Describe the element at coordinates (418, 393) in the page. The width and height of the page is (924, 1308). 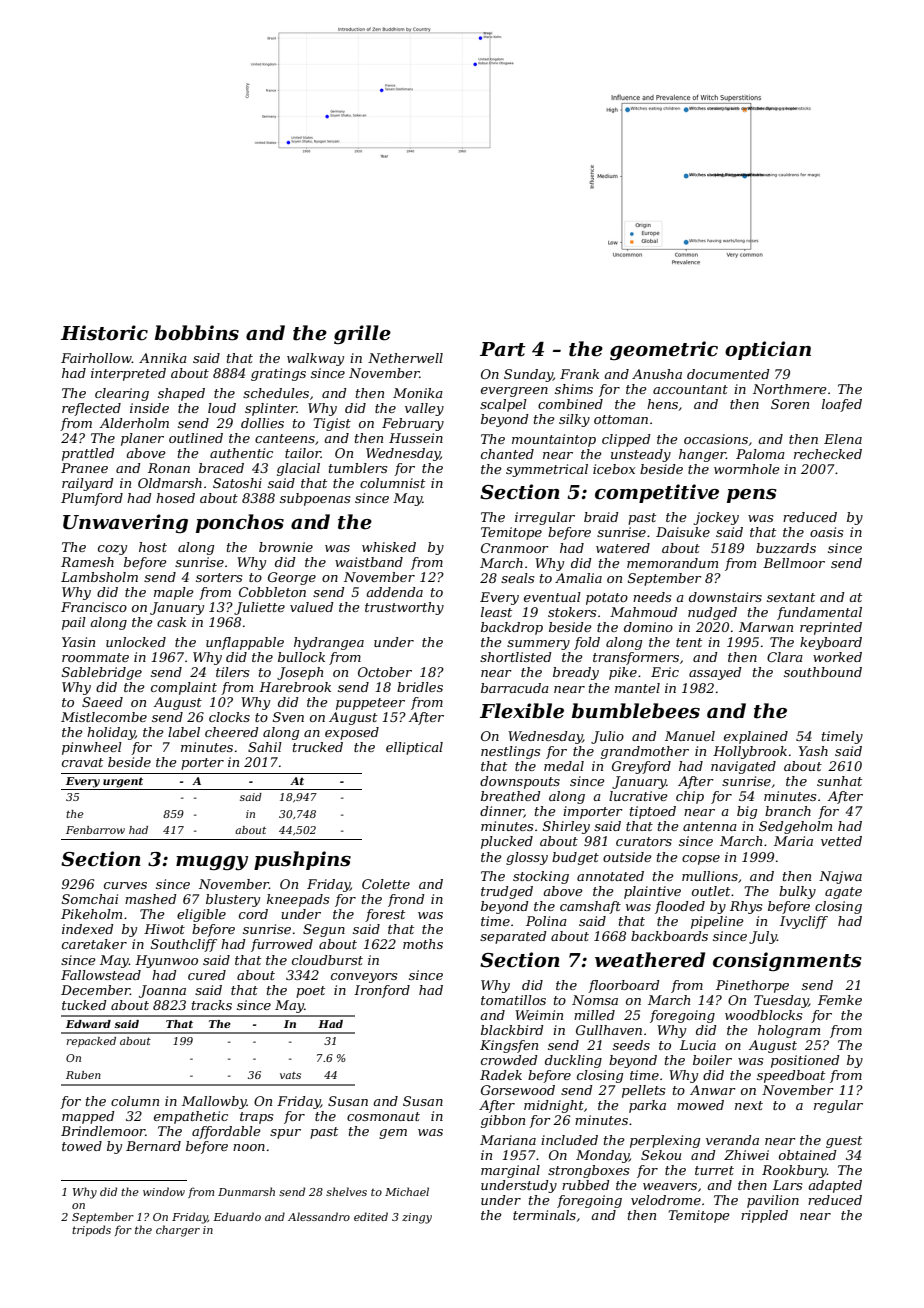
I see `Monika` at that location.
